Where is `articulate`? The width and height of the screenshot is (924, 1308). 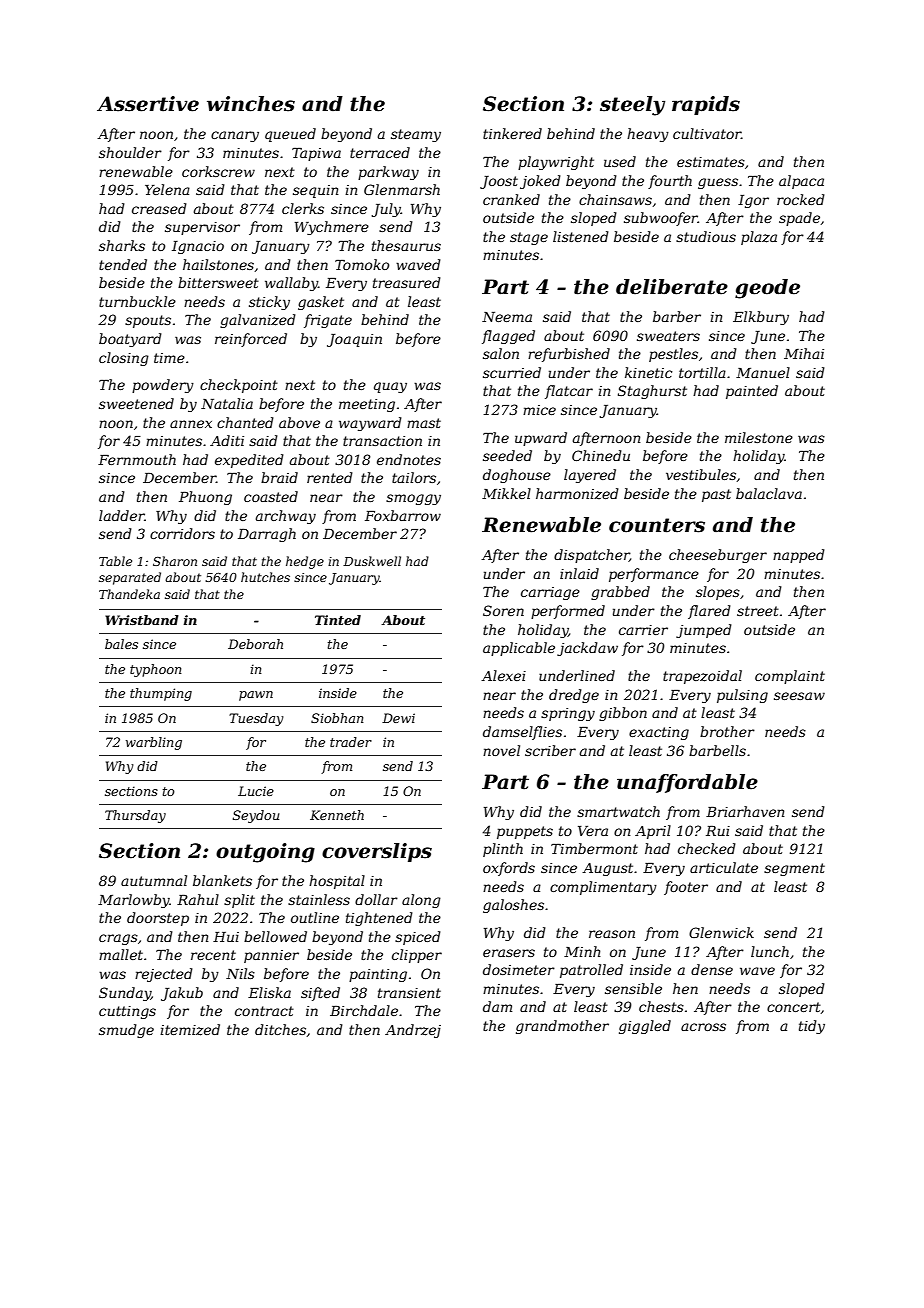
articulate is located at coordinates (724, 867).
